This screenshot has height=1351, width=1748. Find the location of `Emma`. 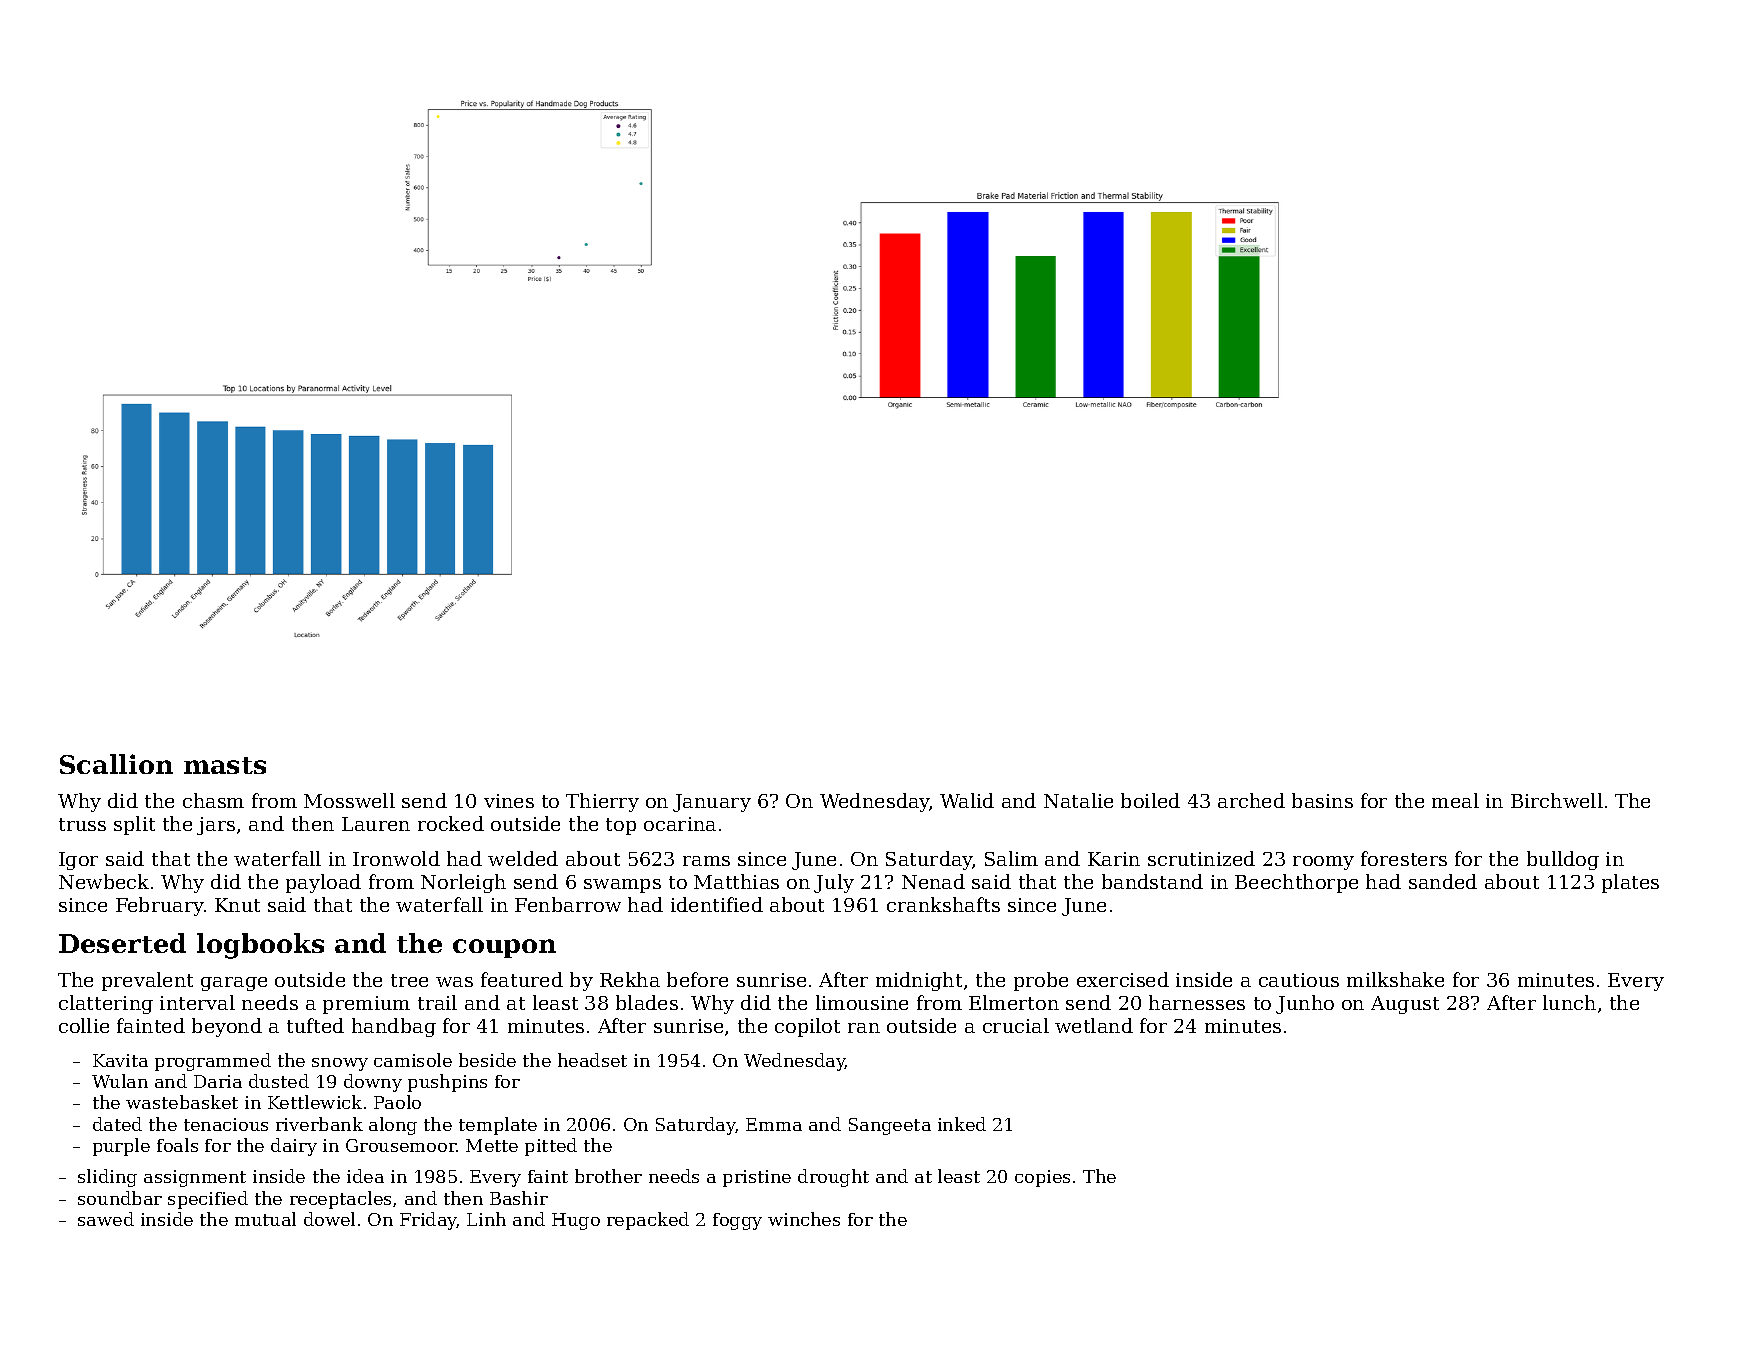

Emma is located at coordinates (774, 1124).
